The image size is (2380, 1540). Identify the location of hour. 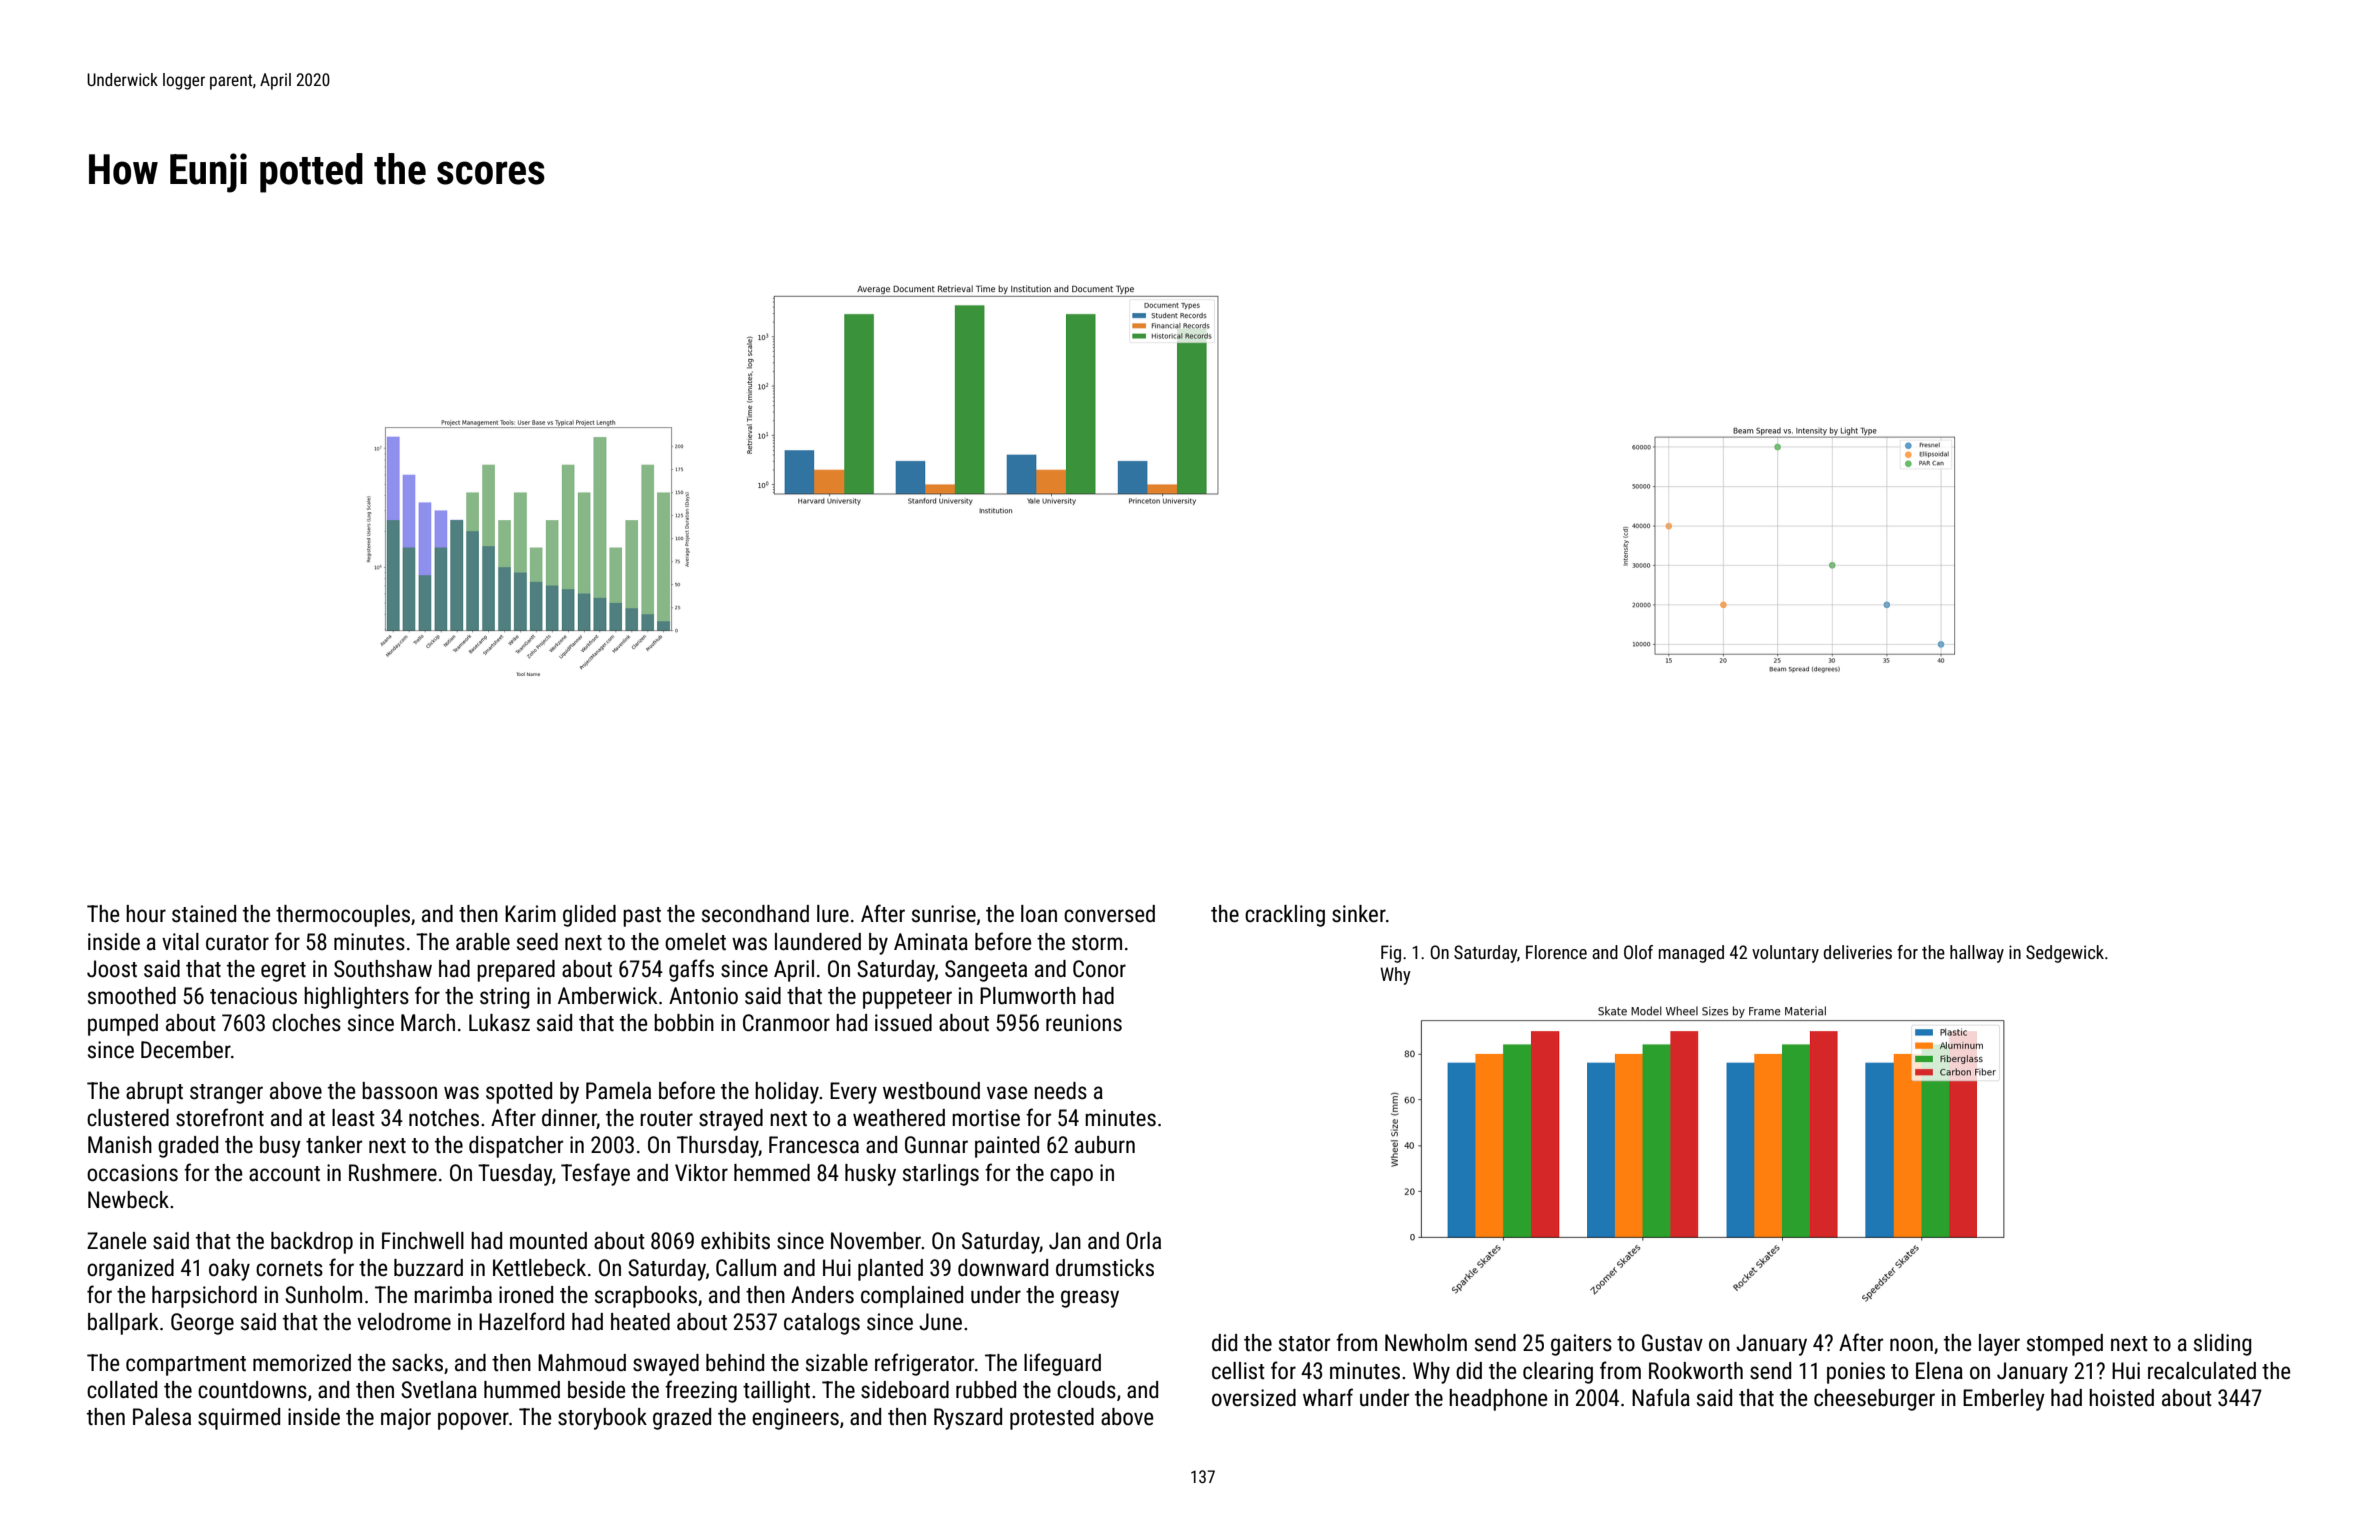
(146, 914).
